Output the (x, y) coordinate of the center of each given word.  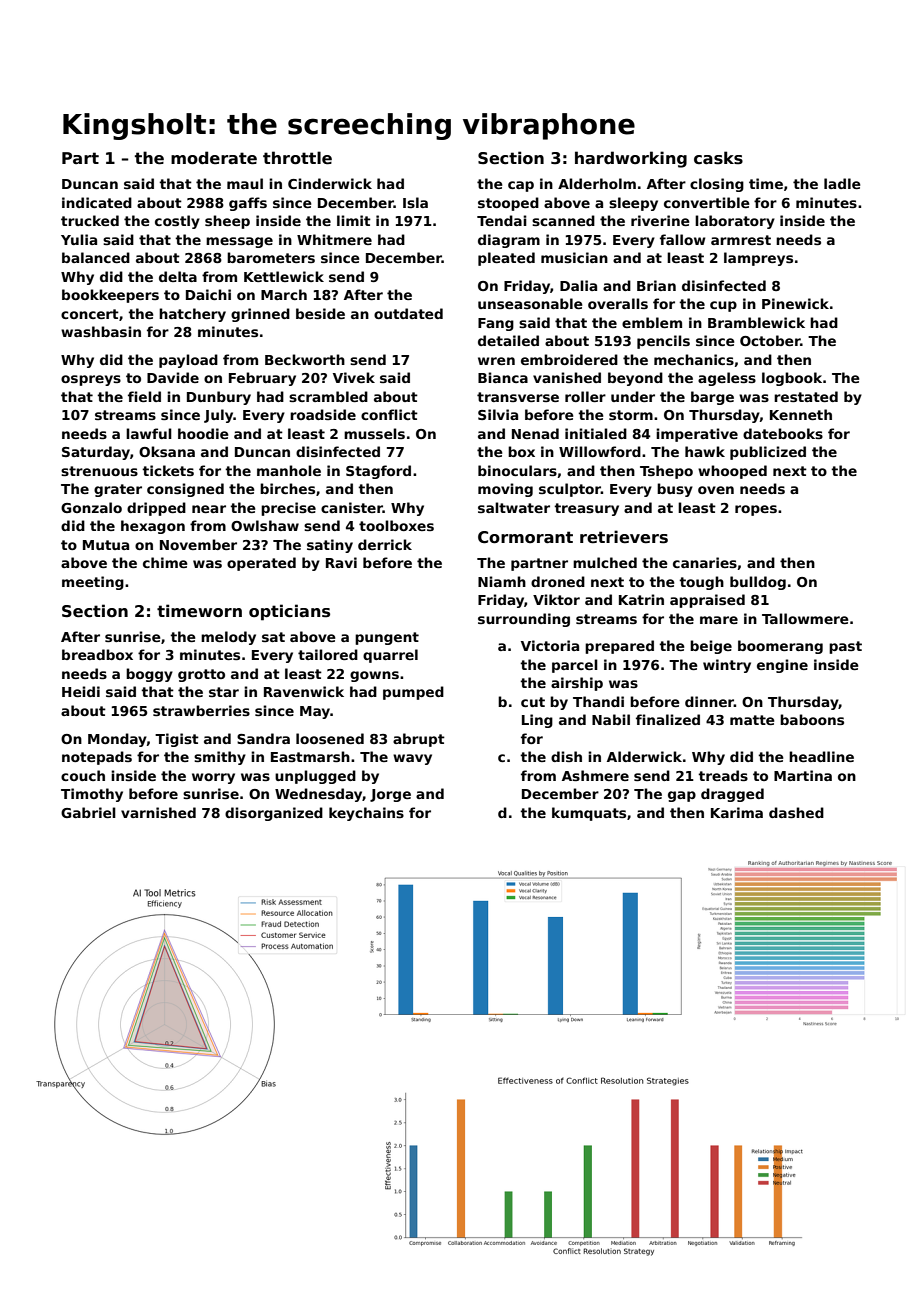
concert (90, 314)
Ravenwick (304, 691)
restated (806, 396)
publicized (768, 453)
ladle (842, 183)
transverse (518, 397)
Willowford (600, 451)
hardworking (631, 159)
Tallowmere (805, 618)
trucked (90, 220)
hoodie (203, 433)
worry (213, 778)
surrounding (524, 620)
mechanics (694, 359)
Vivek (354, 377)
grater (118, 490)
